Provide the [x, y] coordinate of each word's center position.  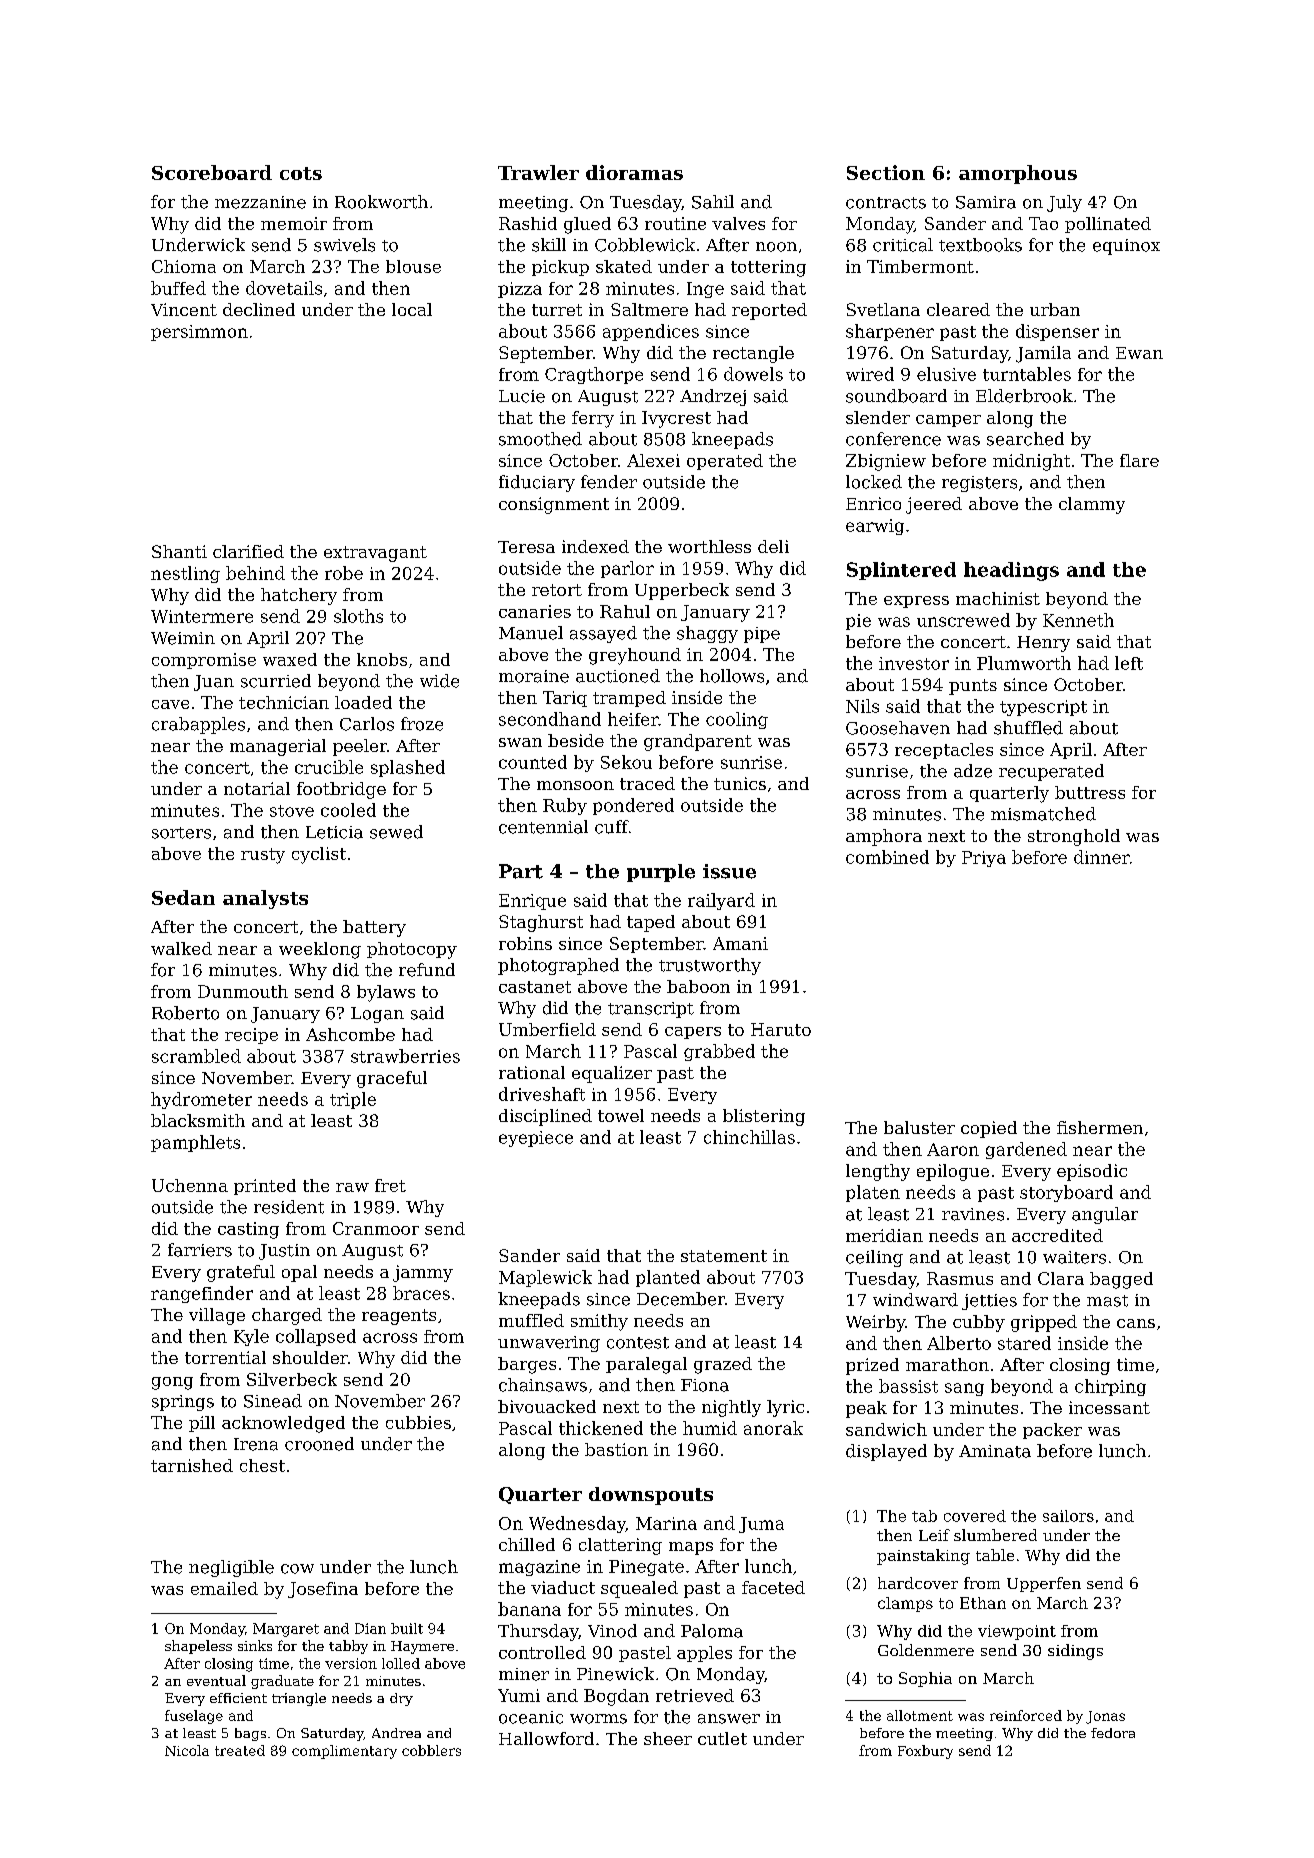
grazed [723, 1365]
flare [1139, 460]
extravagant [375, 554]
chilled [527, 1544]
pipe [762, 635]
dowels [753, 374]
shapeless [198, 1647]
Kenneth [1078, 620]
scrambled [196, 1056]
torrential [225, 1357]
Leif [934, 1535]
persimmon [199, 333]
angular [1105, 1215]
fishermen [1100, 1127]
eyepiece [536, 1139]
